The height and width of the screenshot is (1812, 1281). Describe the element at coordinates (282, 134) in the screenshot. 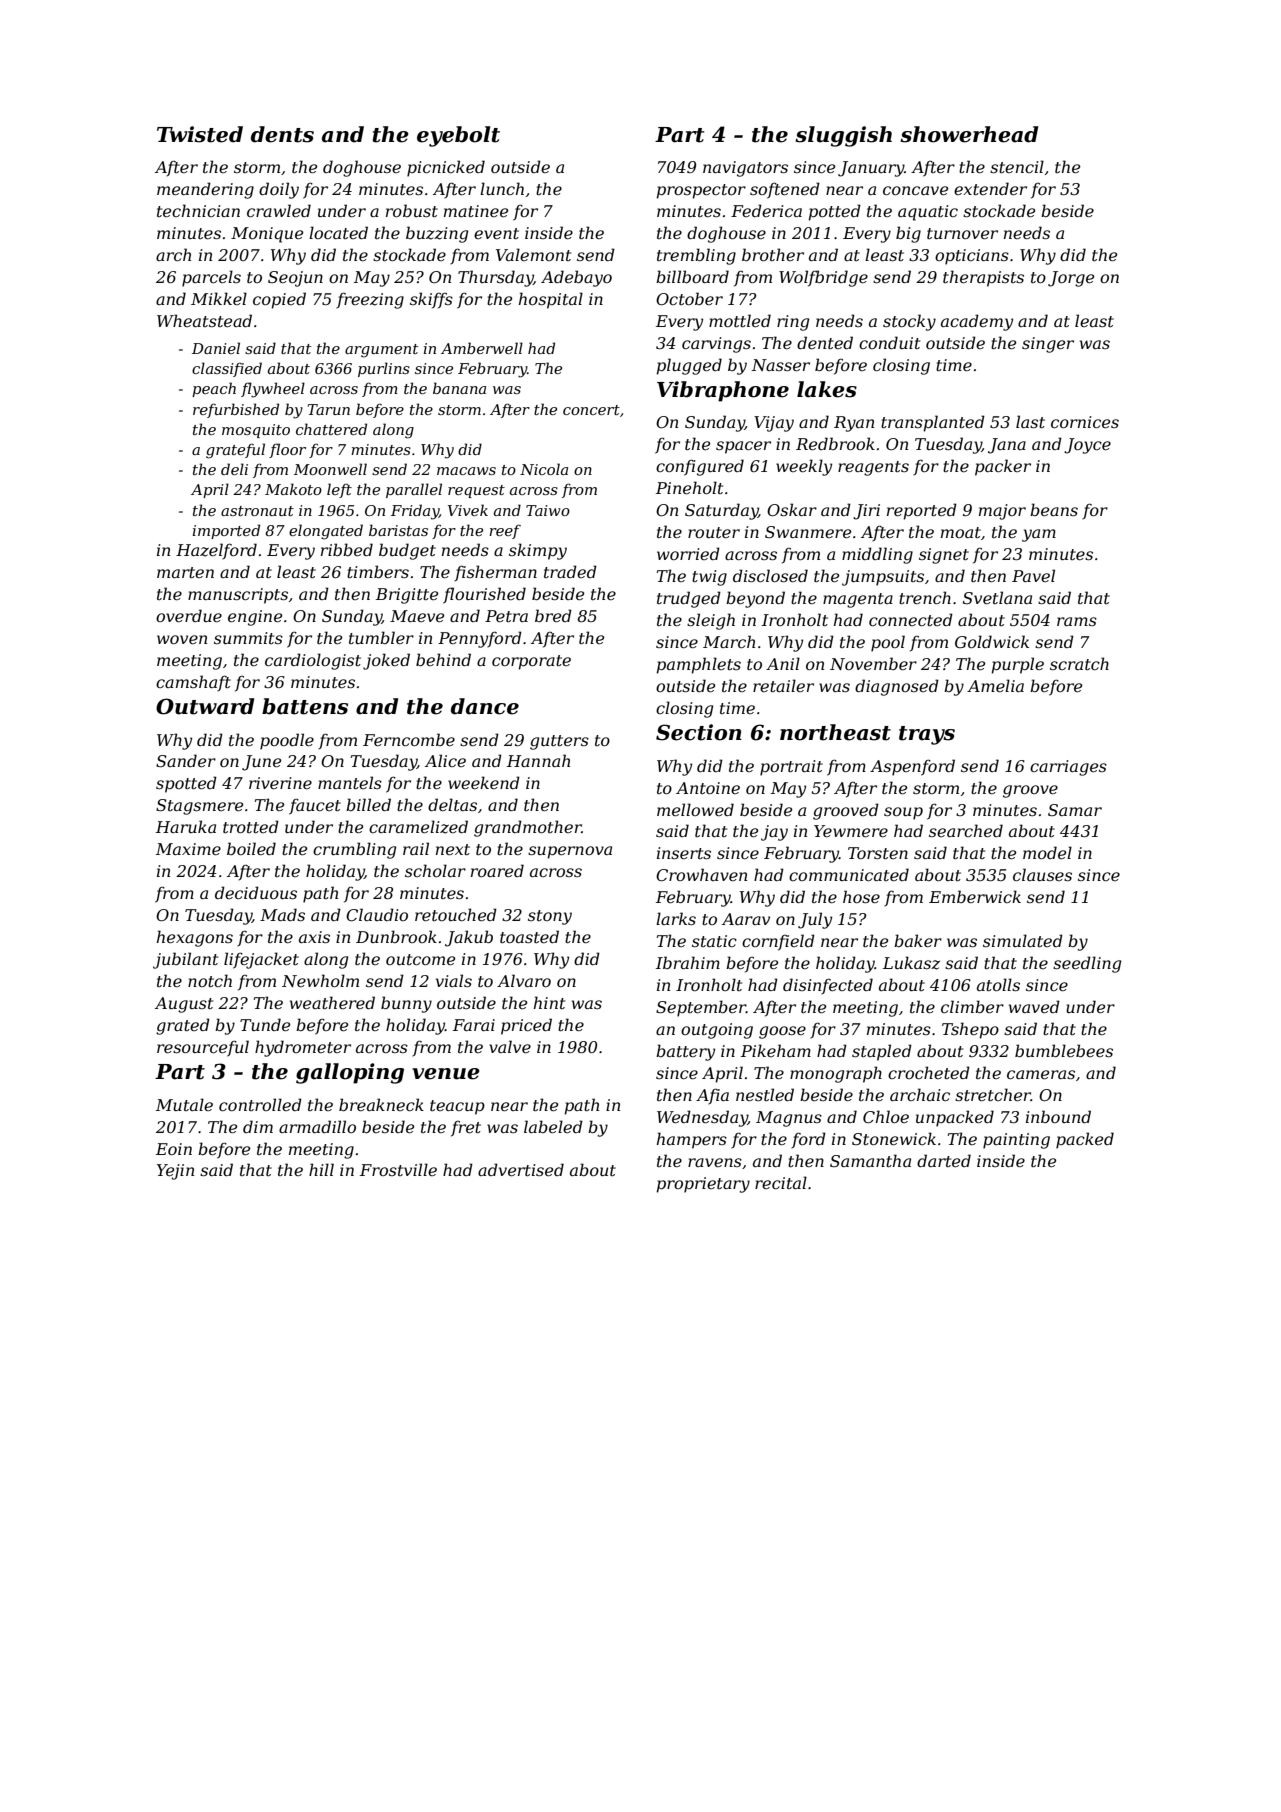

I see `dents` at that location.
